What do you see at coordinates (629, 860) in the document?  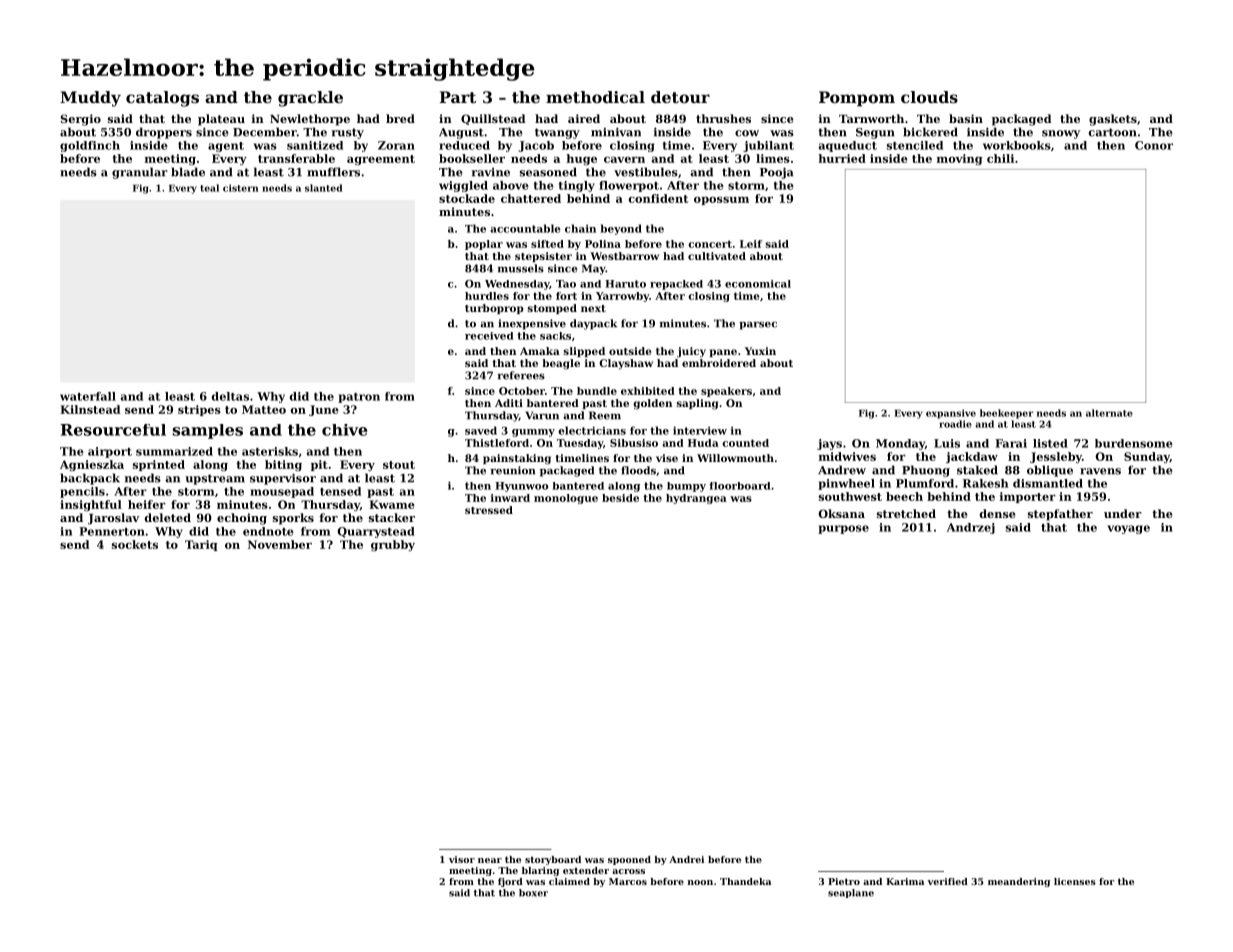 I see `spooned` at bounding box center [629, 860].
